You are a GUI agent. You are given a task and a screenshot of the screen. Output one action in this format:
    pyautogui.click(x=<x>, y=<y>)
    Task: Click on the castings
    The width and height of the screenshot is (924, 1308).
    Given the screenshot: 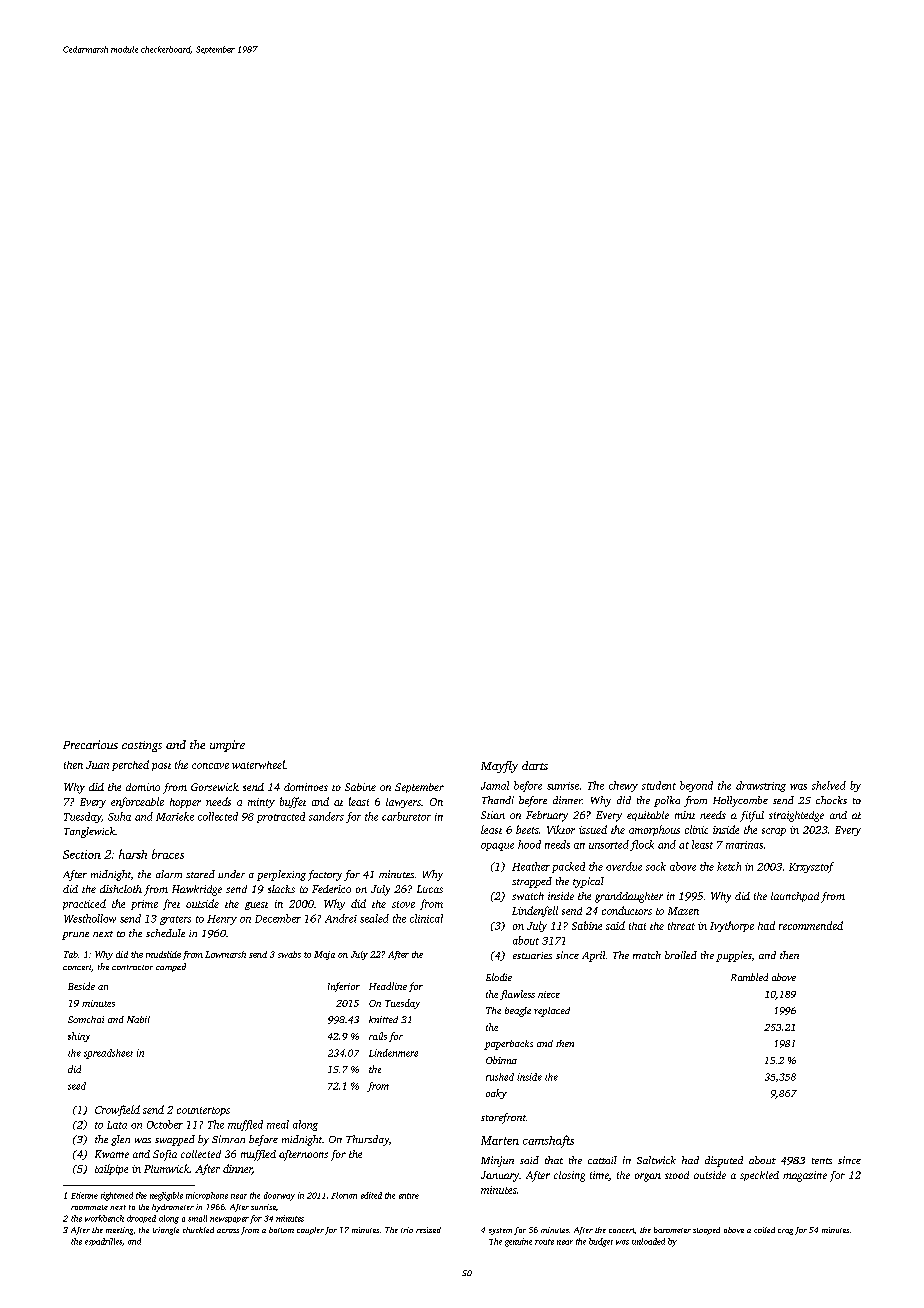 What is the action you would take?
    pyautogui.click(x=142, y=746)
